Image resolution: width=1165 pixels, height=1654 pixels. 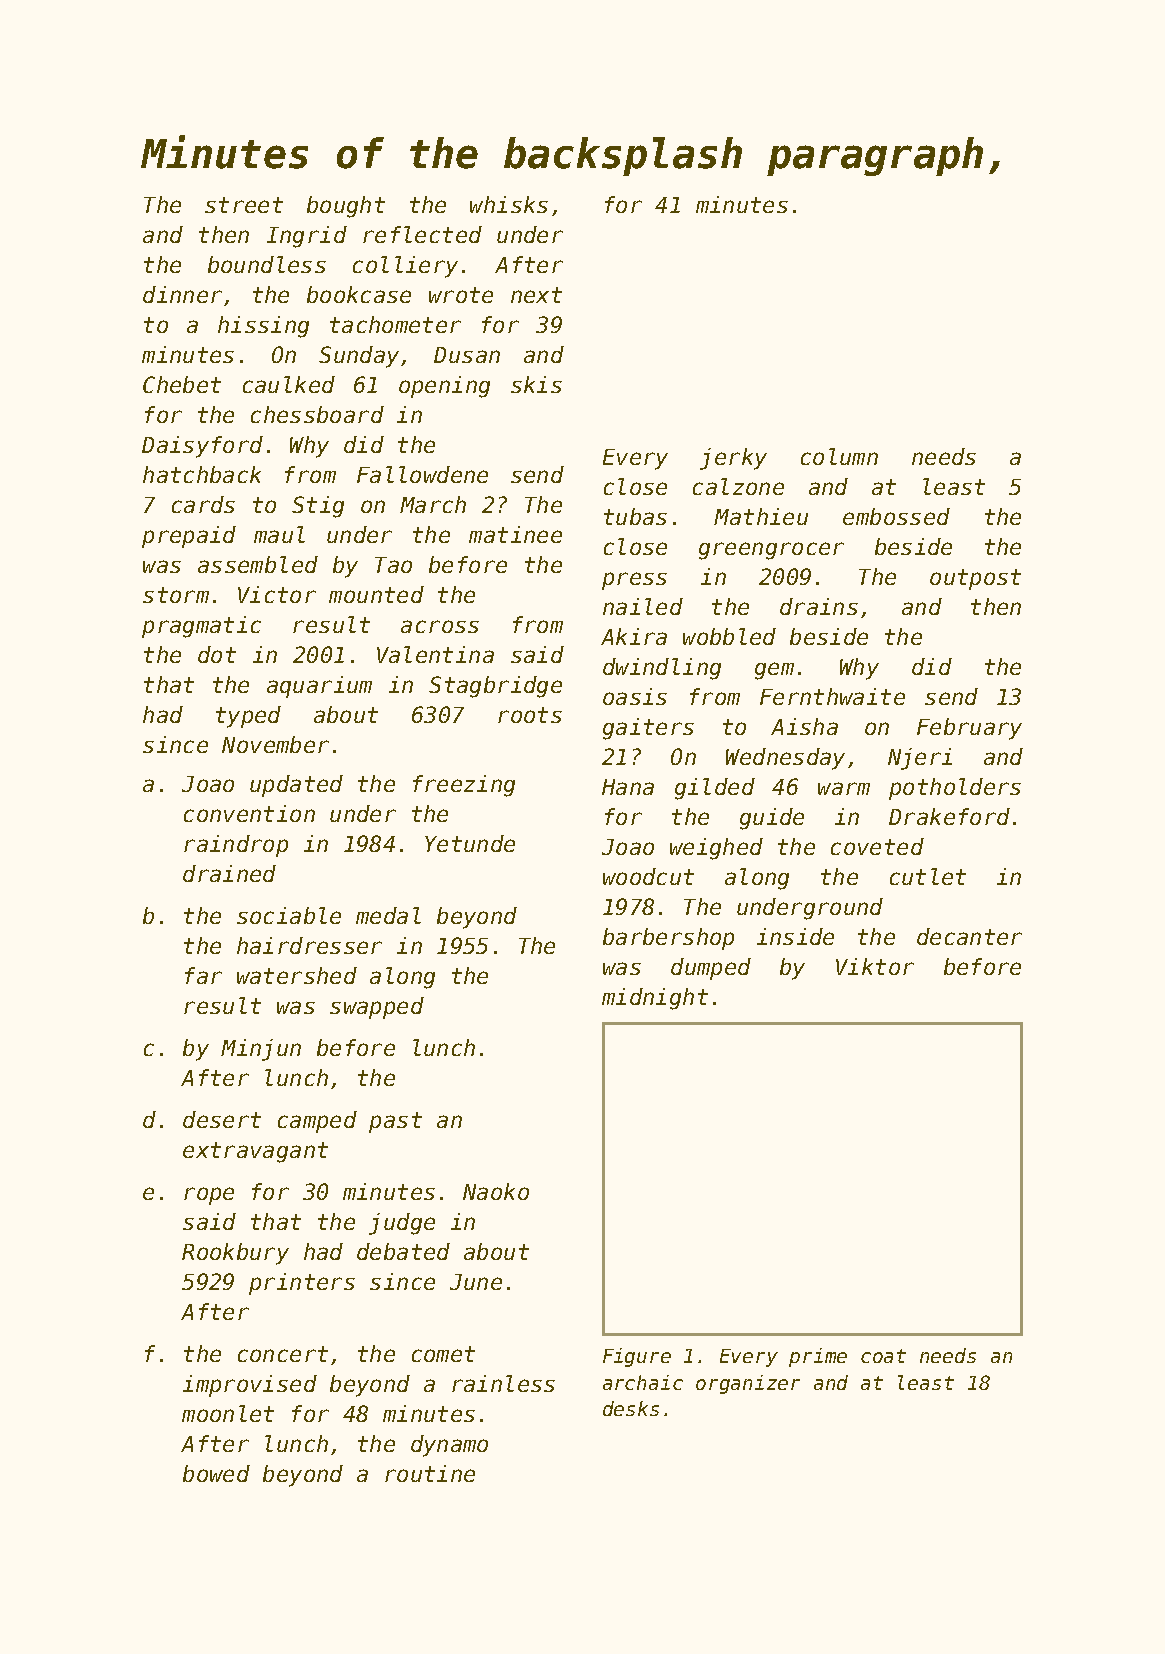 I want to click on bought, so click(x=346, y=207).
